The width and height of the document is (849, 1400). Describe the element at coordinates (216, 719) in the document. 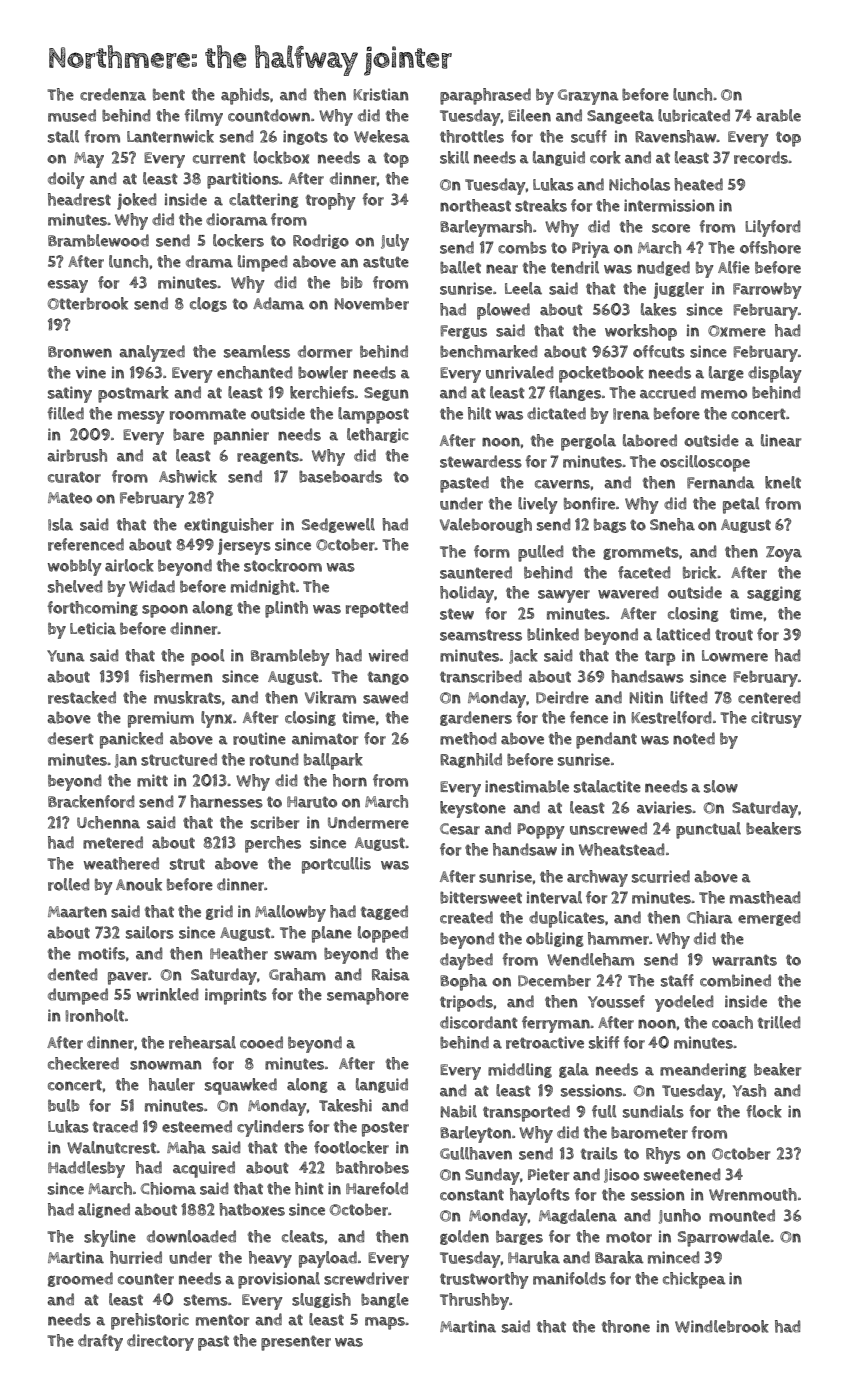

I see `lynx` at that location.
